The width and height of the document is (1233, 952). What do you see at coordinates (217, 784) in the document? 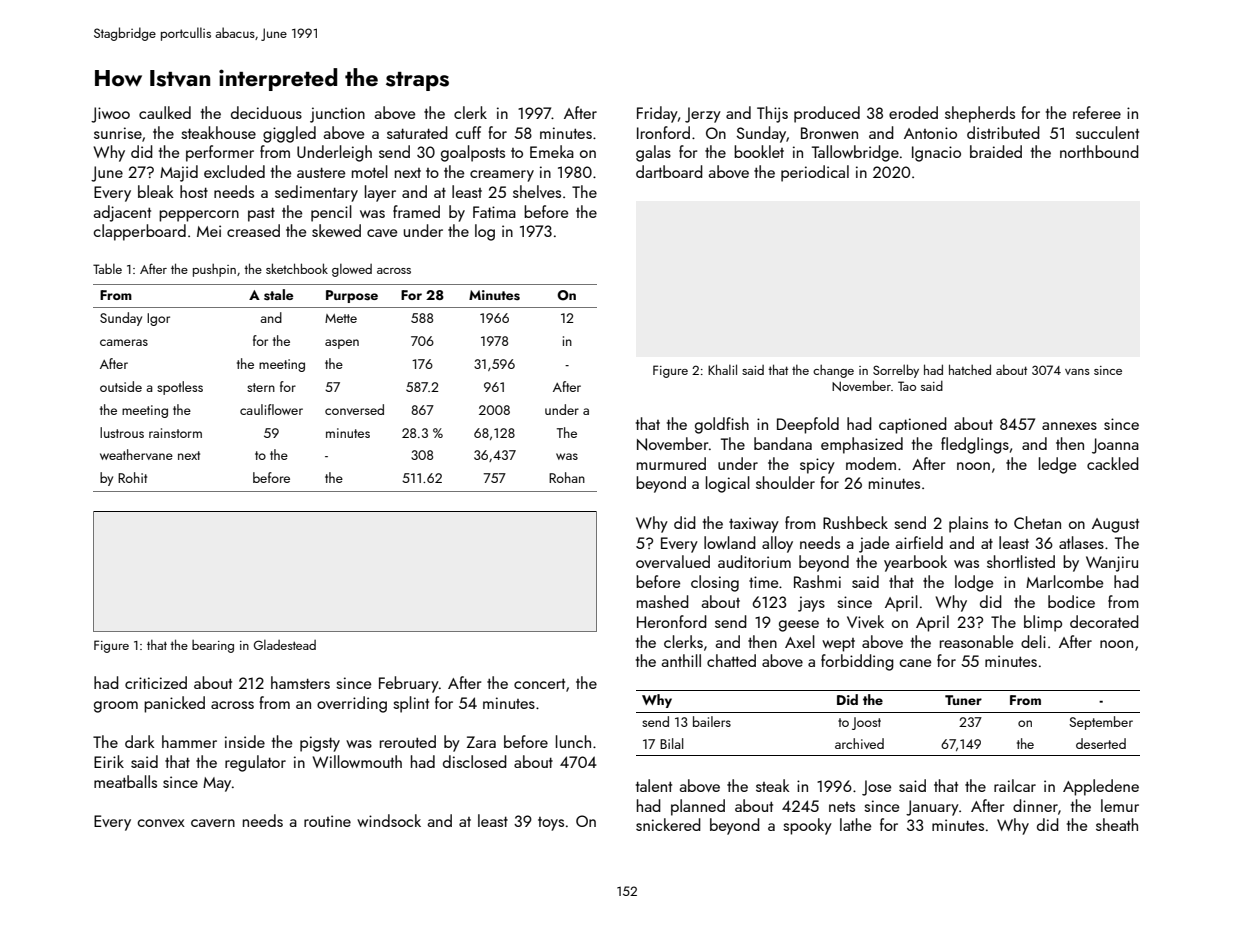
I see `May` at bounding box center [217, 784].
